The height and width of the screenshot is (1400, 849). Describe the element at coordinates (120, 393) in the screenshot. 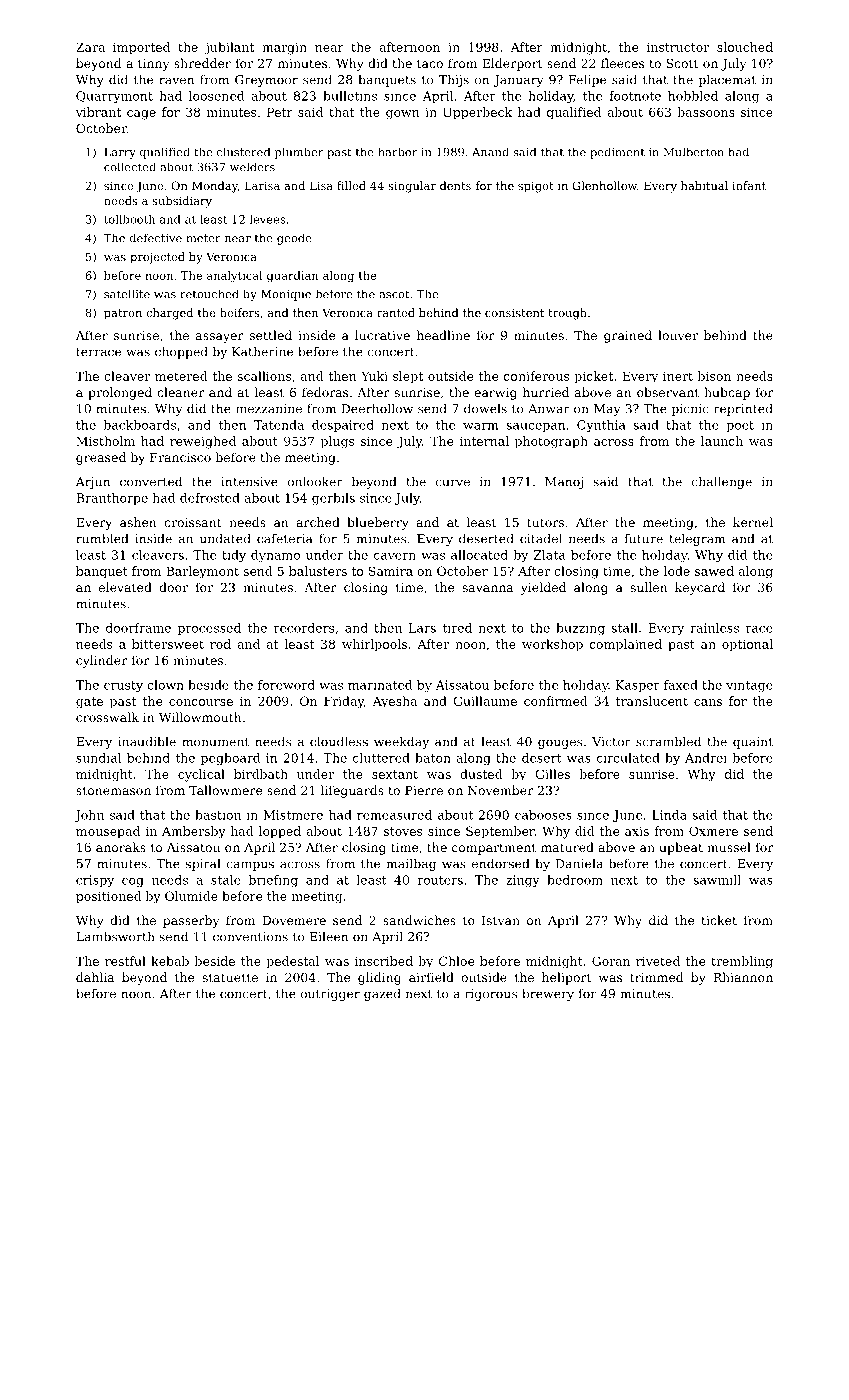

I see `prolonged` at that location.
